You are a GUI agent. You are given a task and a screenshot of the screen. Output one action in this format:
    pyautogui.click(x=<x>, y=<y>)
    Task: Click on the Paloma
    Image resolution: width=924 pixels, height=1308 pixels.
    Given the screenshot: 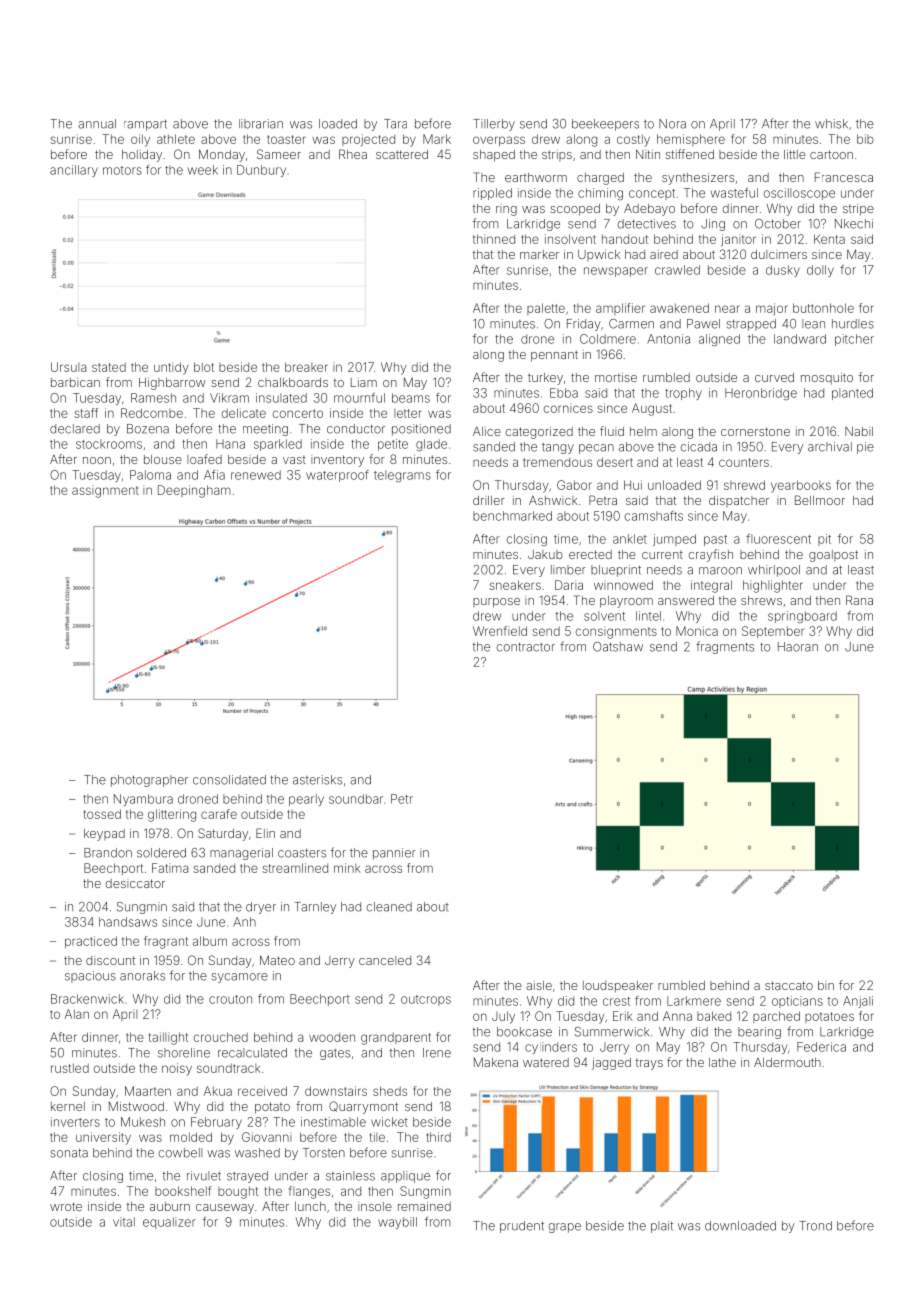 What is the action you would take?
    pyautogui.click(x=150, y=475)
